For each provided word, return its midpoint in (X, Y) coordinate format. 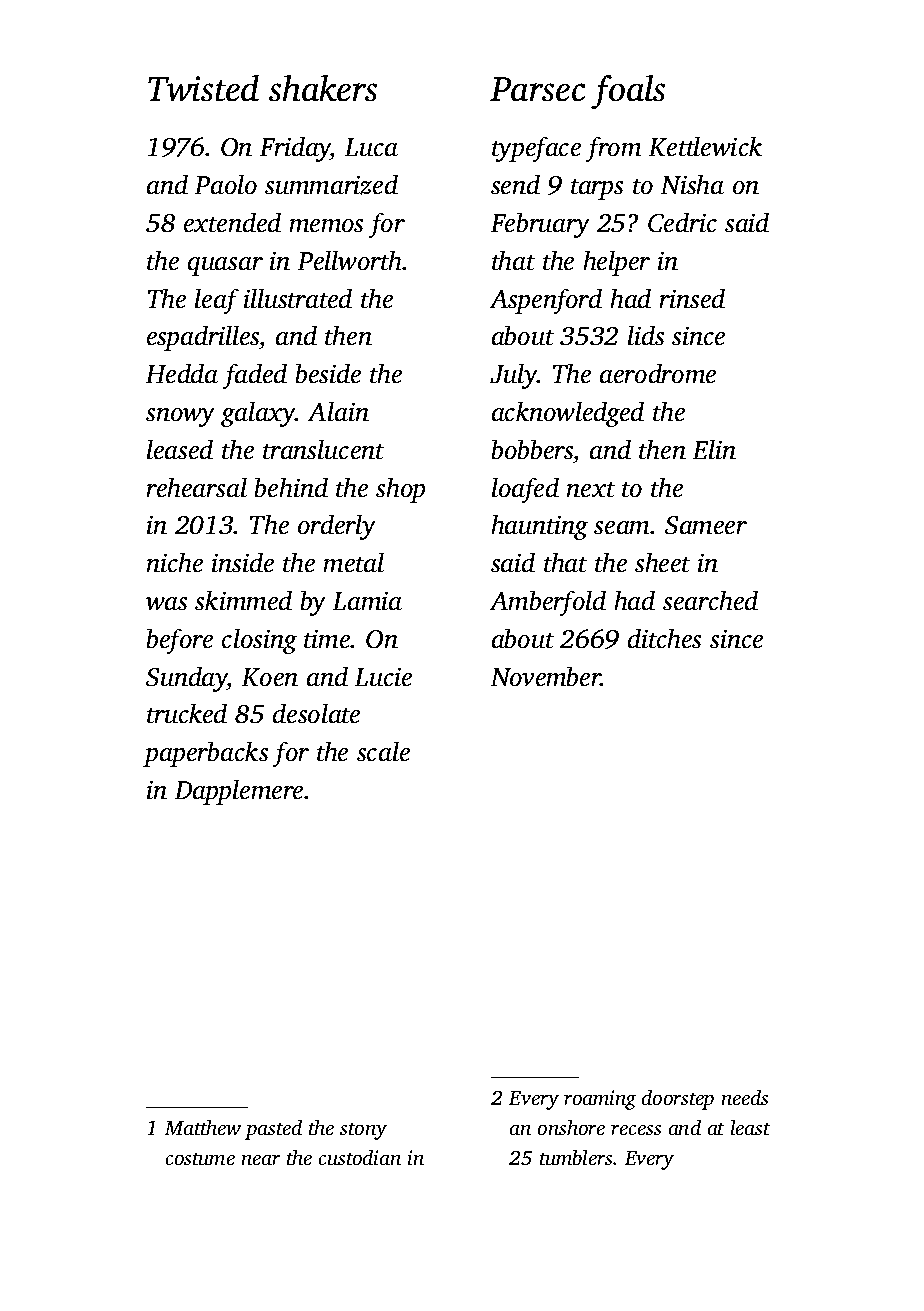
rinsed (692, 298)
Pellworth (350, 260)
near (261, 1160)
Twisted (203, 88)
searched (710, 600)
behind (291, 487)
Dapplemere (239, 792)
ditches (664, 638)
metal (354, 562)
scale (383, 751)
